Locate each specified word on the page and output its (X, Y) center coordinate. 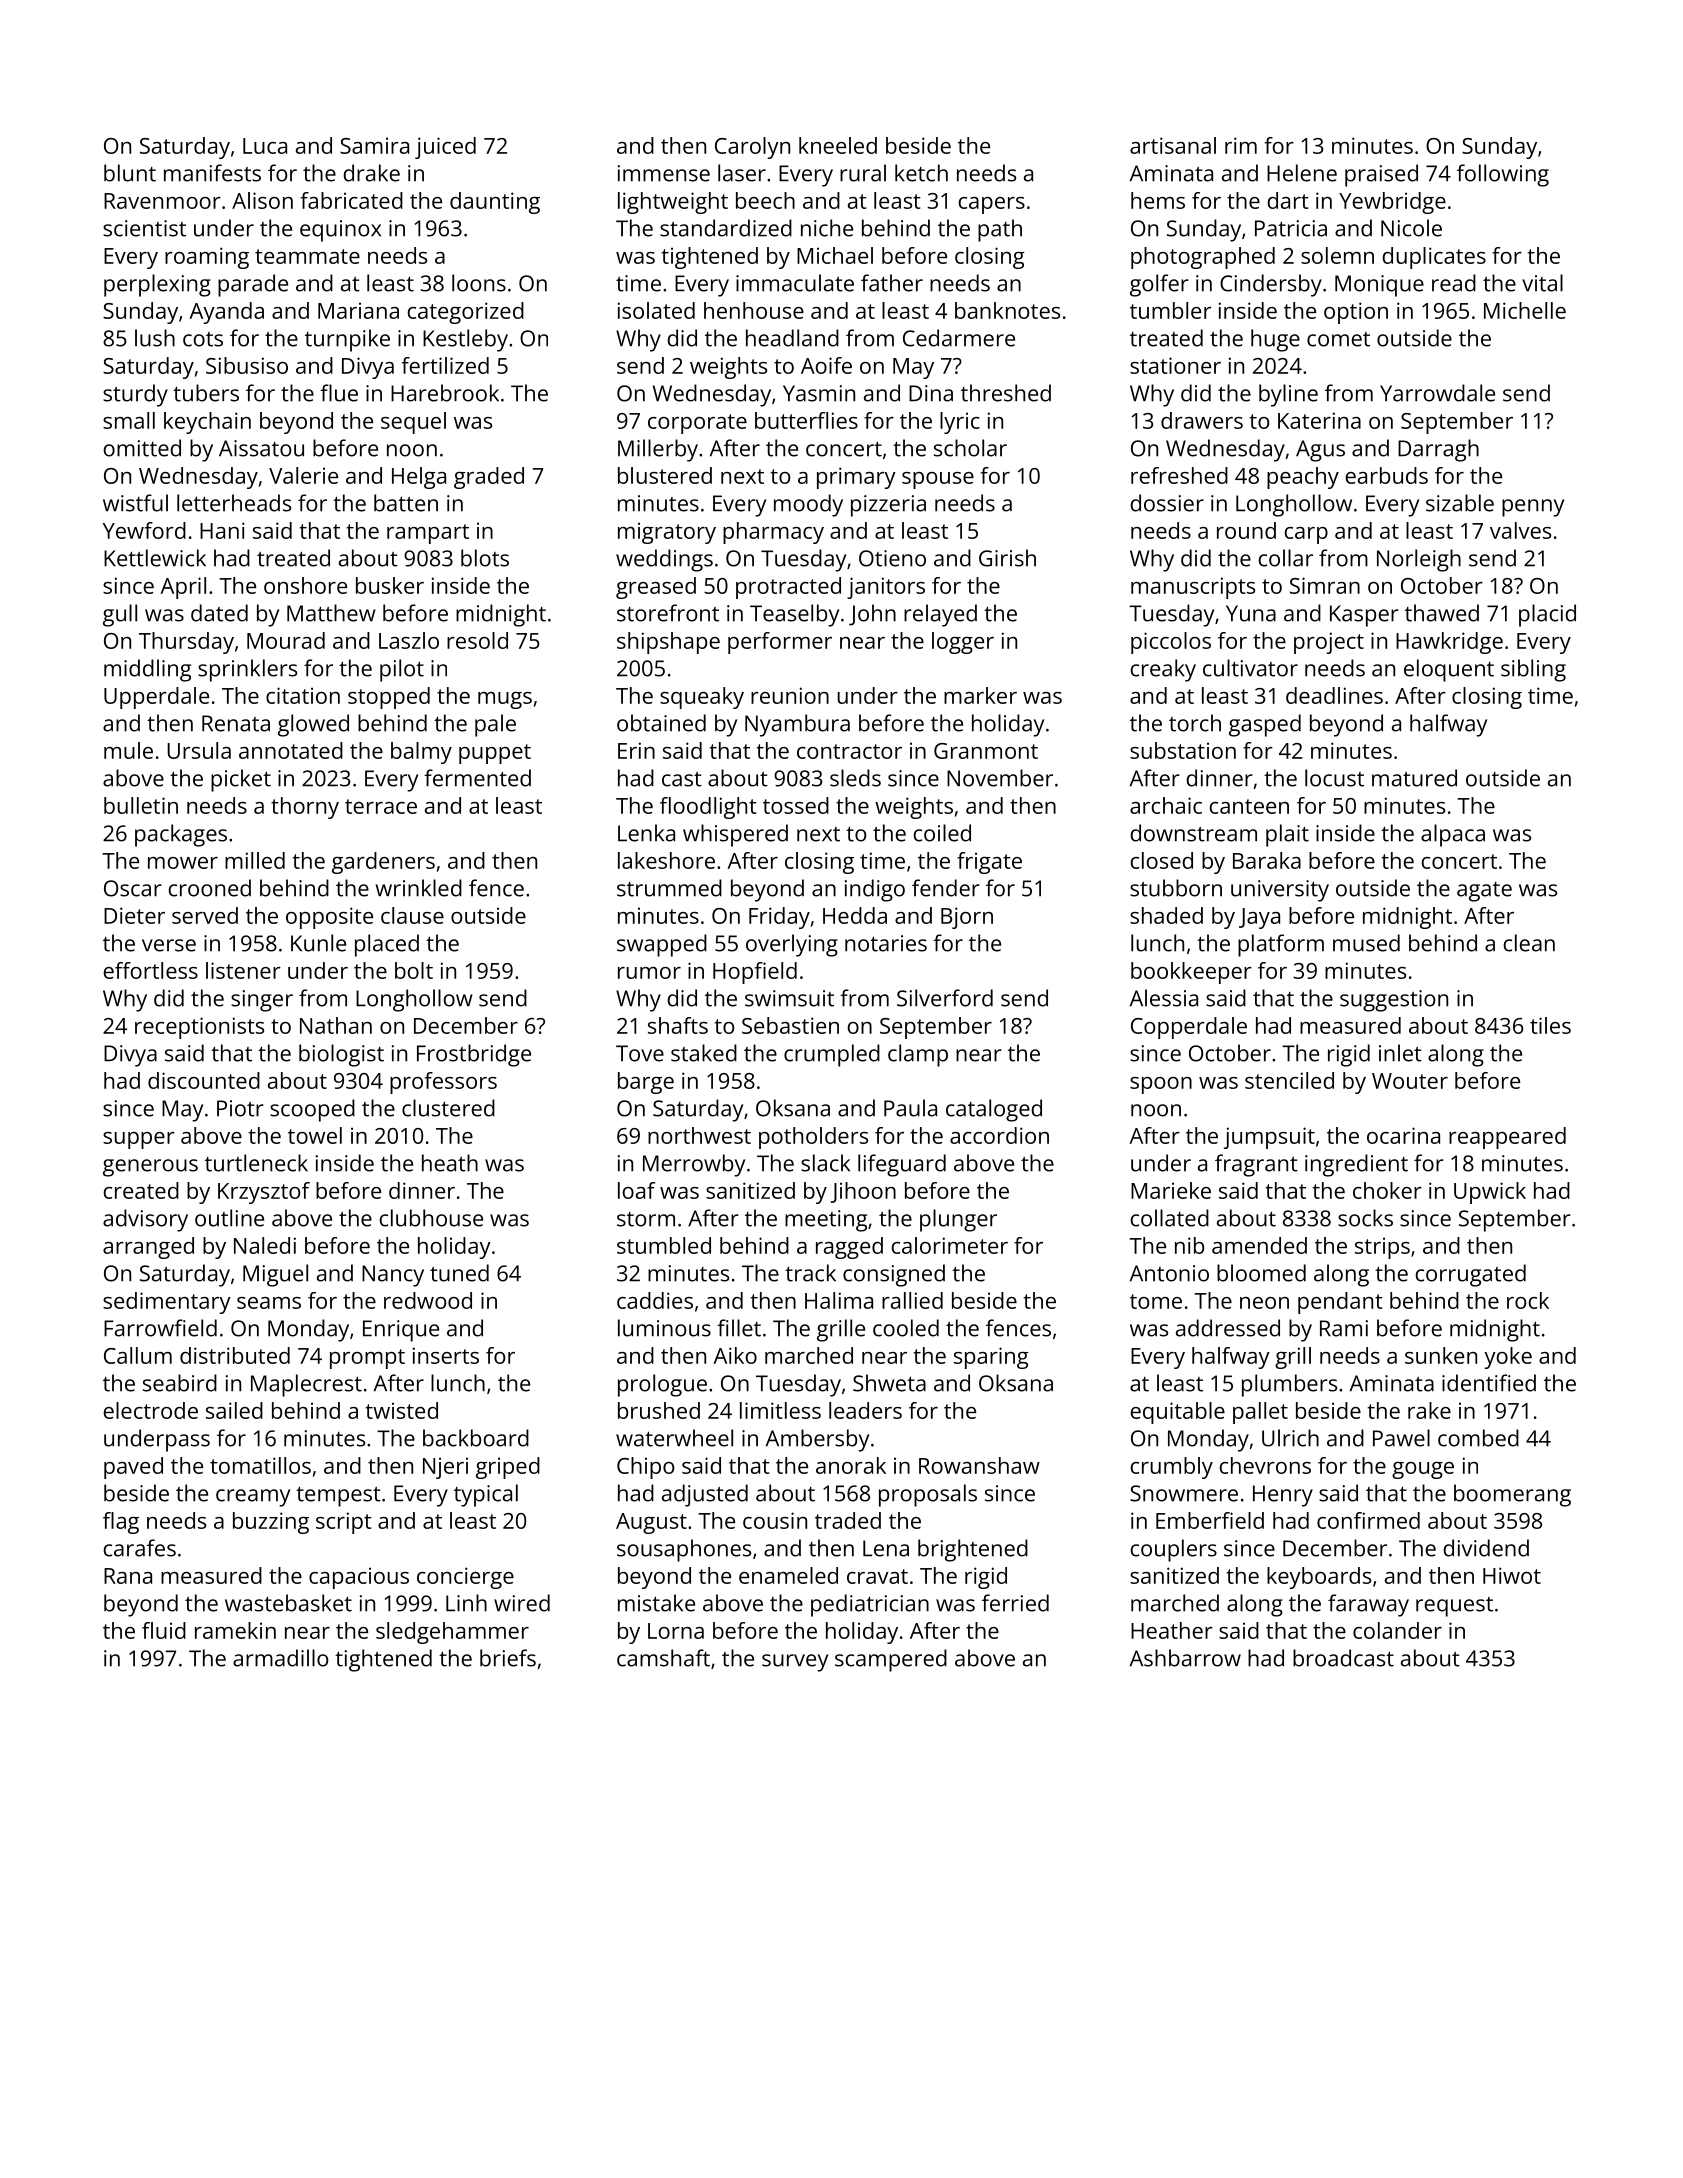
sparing (991, 1358)
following (1503, 175)
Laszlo (409, 640)
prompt (367, 1359)
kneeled (838, 145)
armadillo (281, 1658)
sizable (1460, 503)
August (651, 1523)
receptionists (199, 1028)
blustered (665, 475)
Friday (779, 918)
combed (1478, 1438)
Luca (265, 146)
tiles (1550, 1025)
